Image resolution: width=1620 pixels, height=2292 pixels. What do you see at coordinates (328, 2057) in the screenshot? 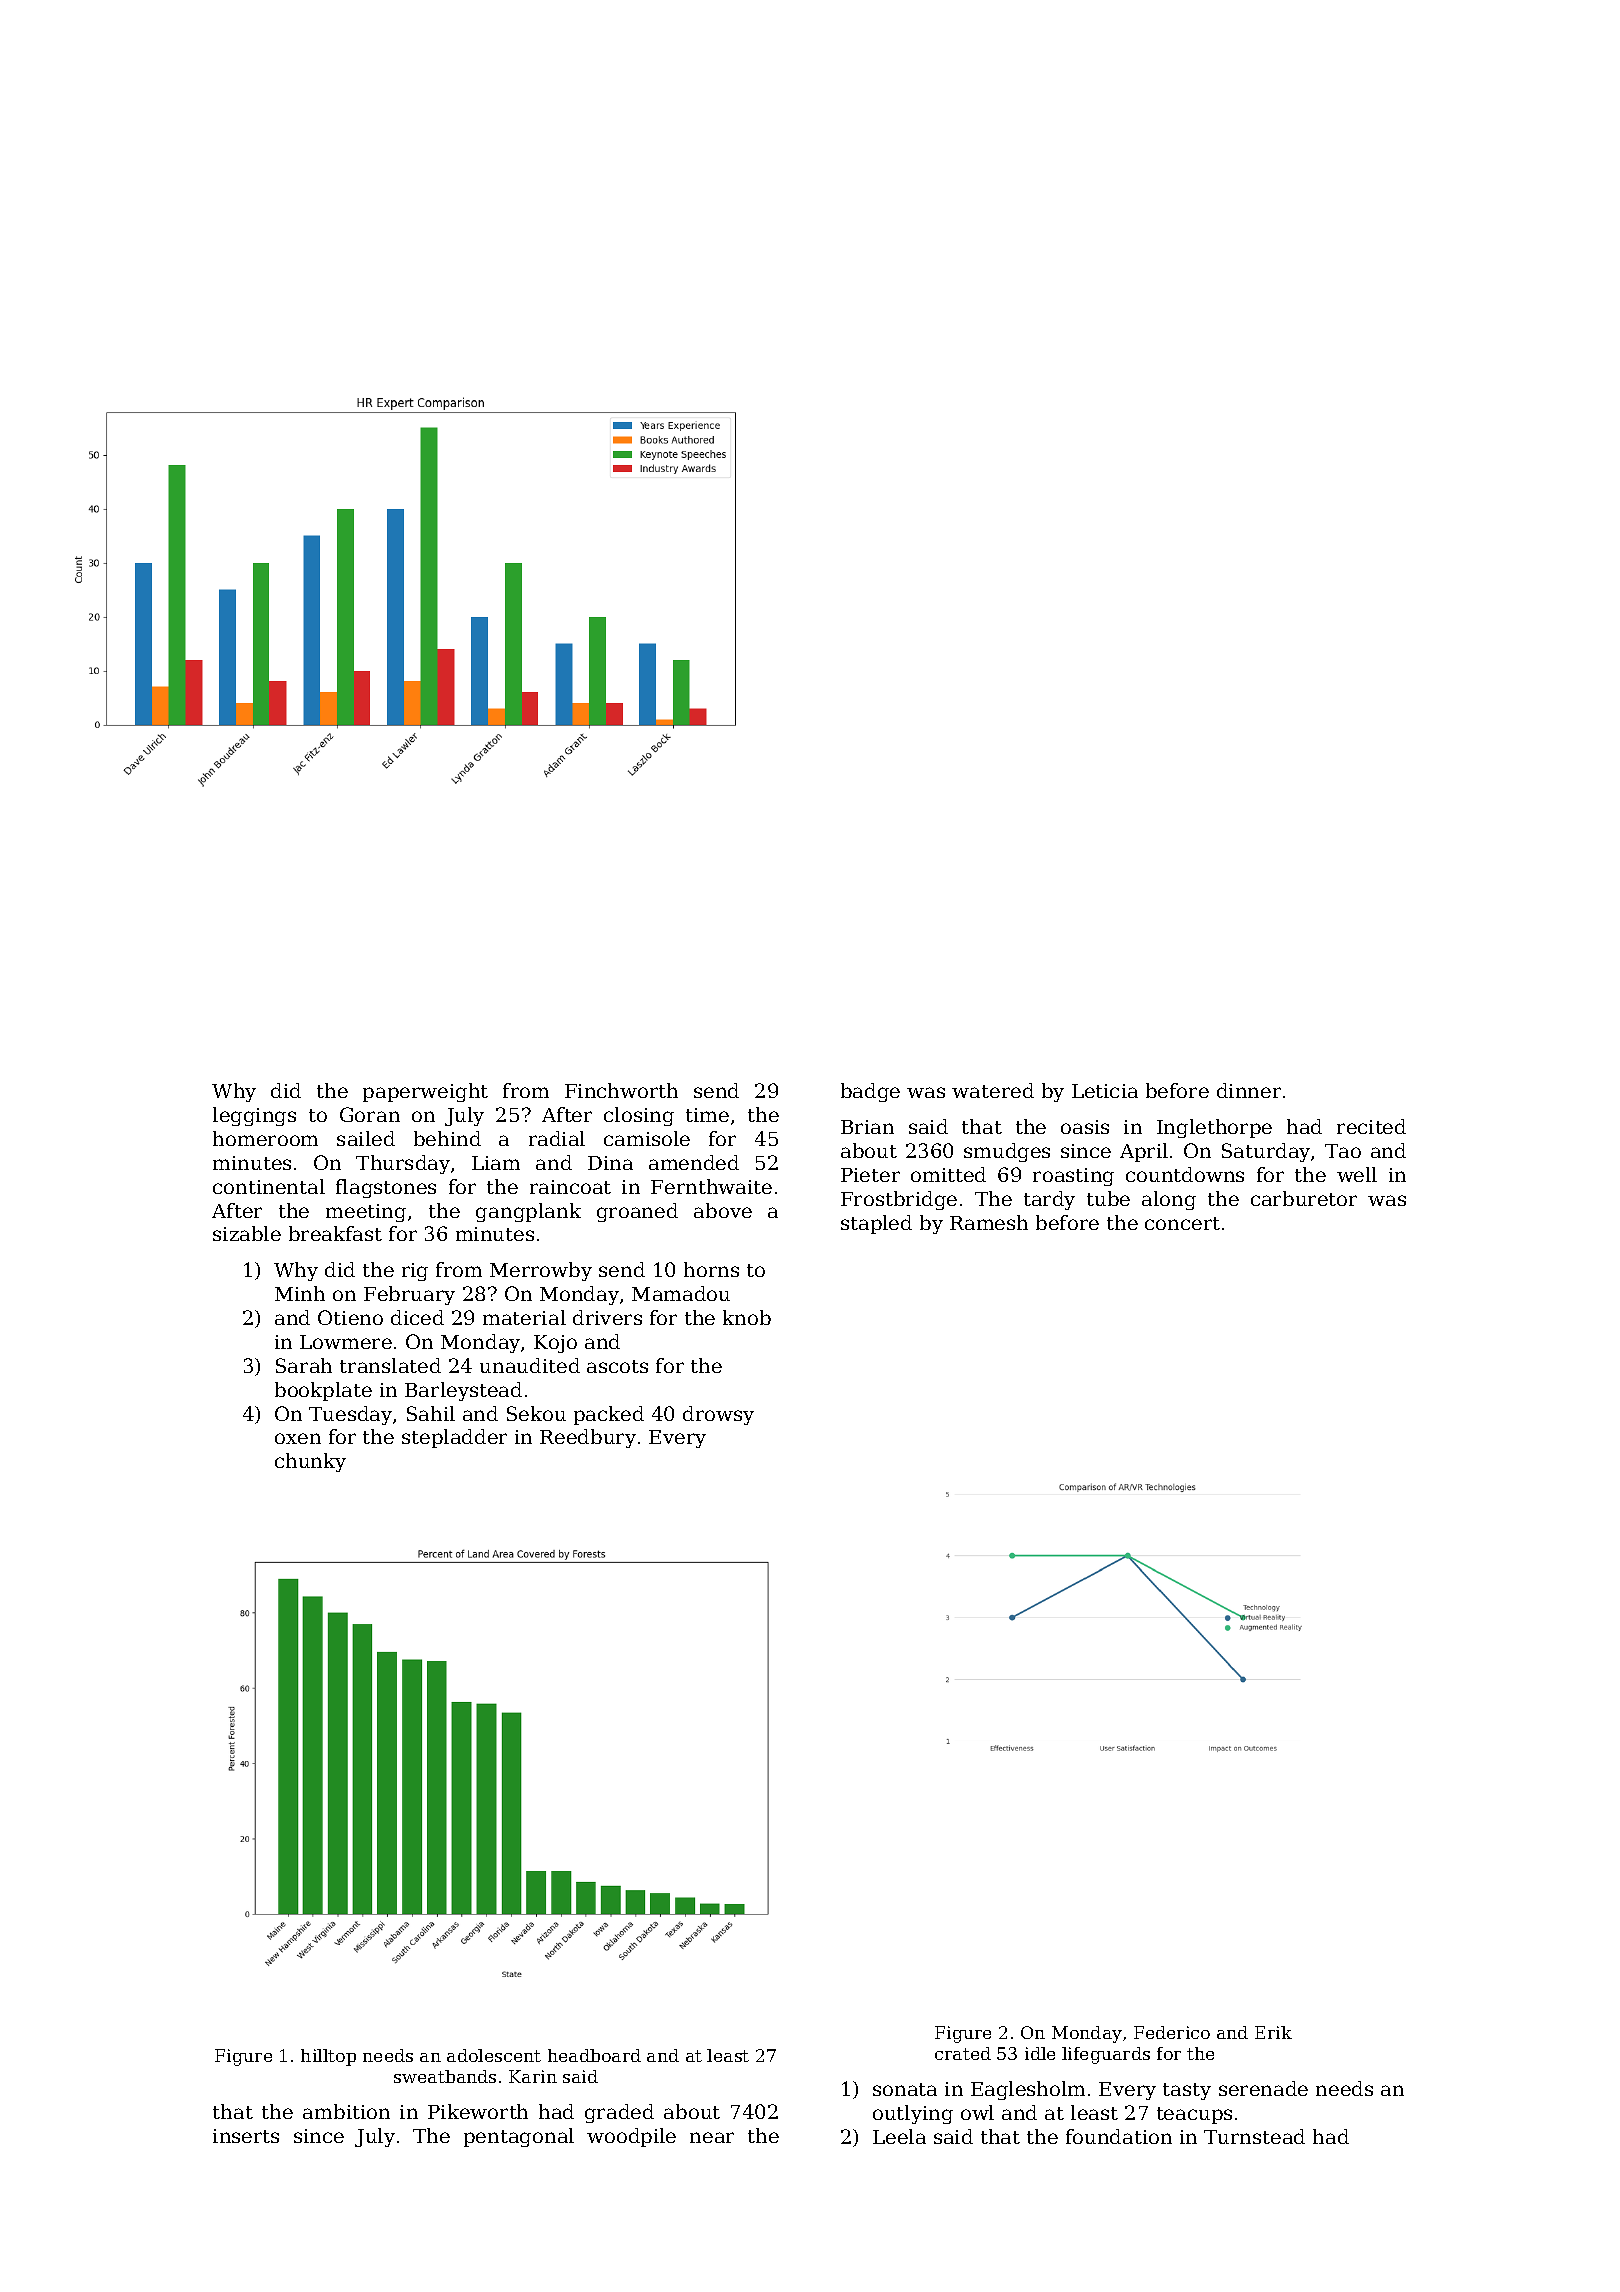
I see `hilltop` at bounding box center [328, 2057].
